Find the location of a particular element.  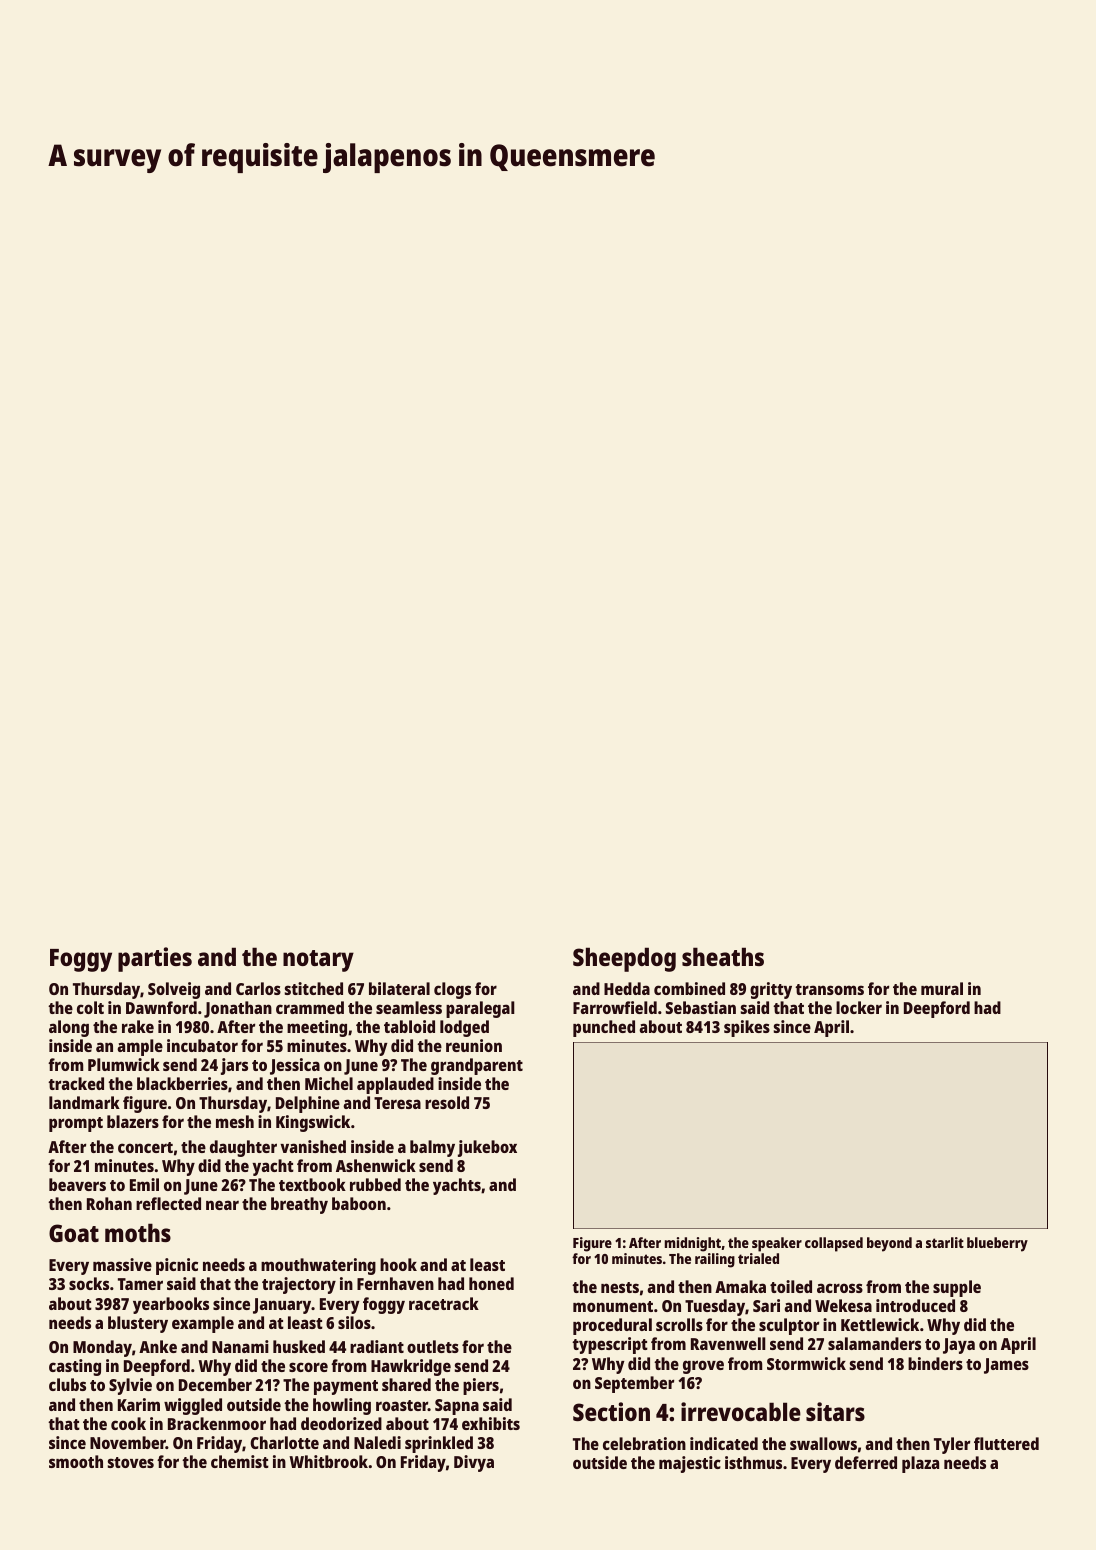

beyond is located at coordinates (889, 1244).
